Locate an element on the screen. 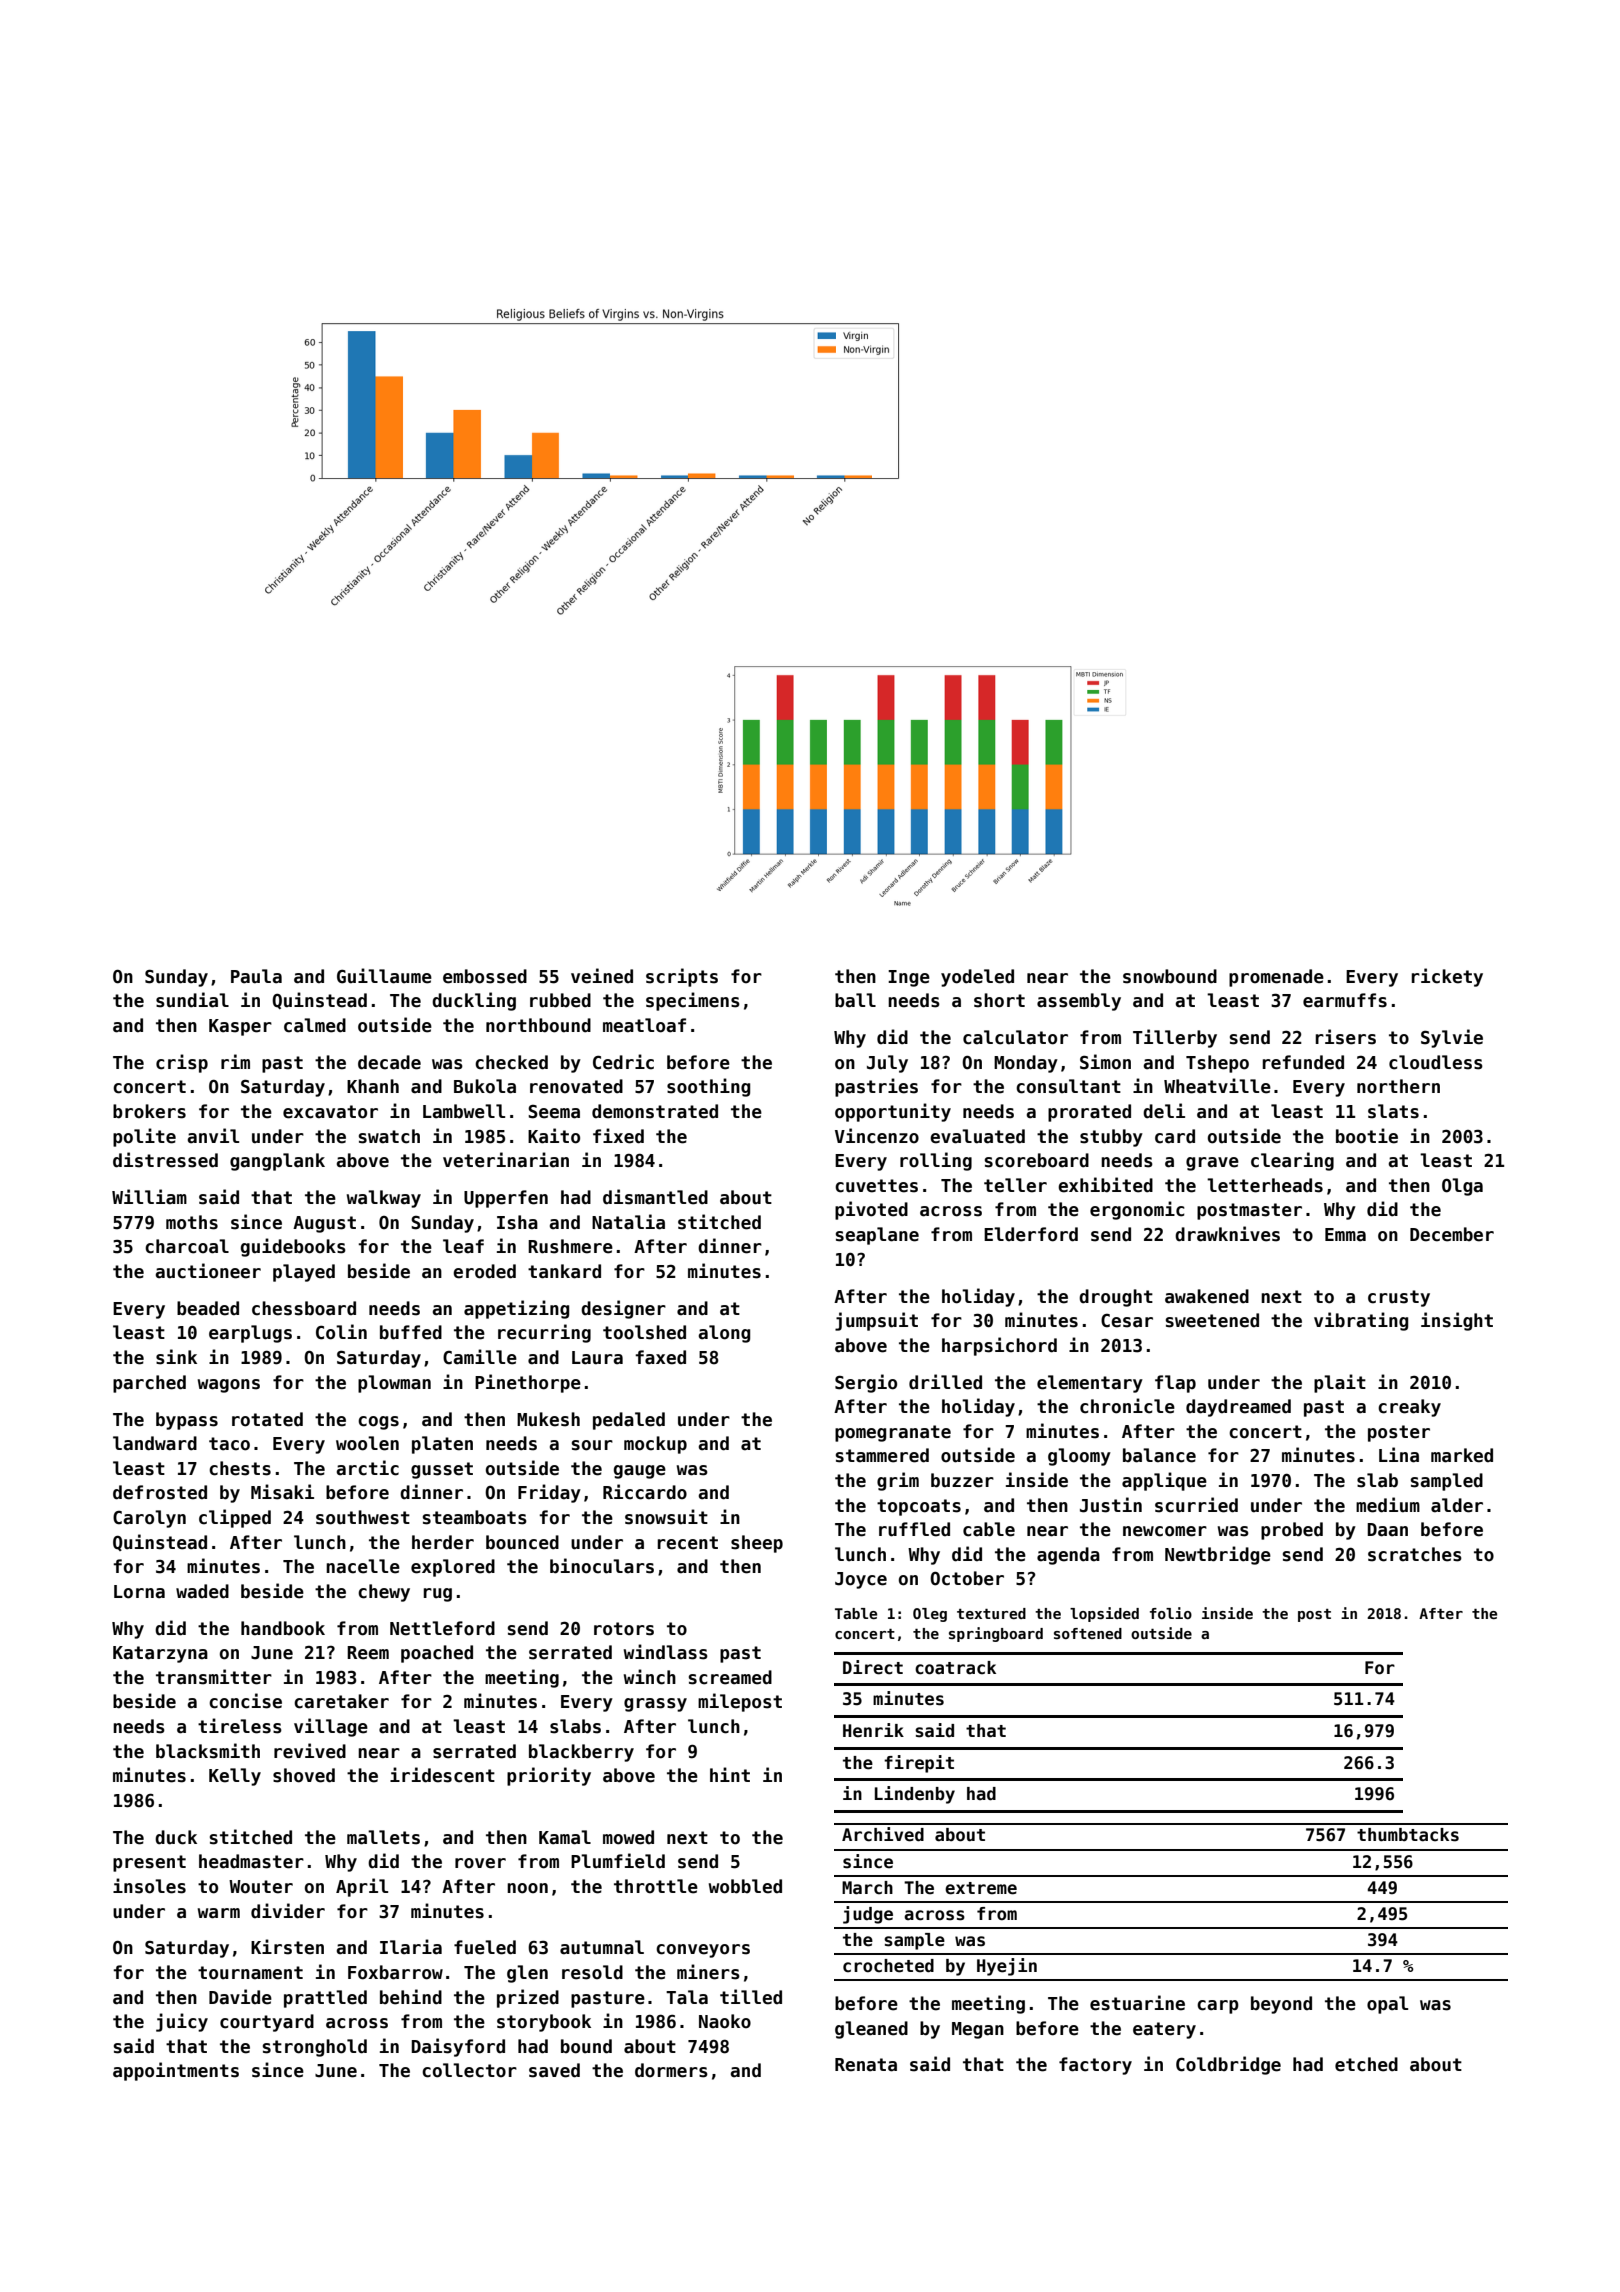 This screenshot has width=1620, height=2292. folio is located at coordinates (1171, 1613).
